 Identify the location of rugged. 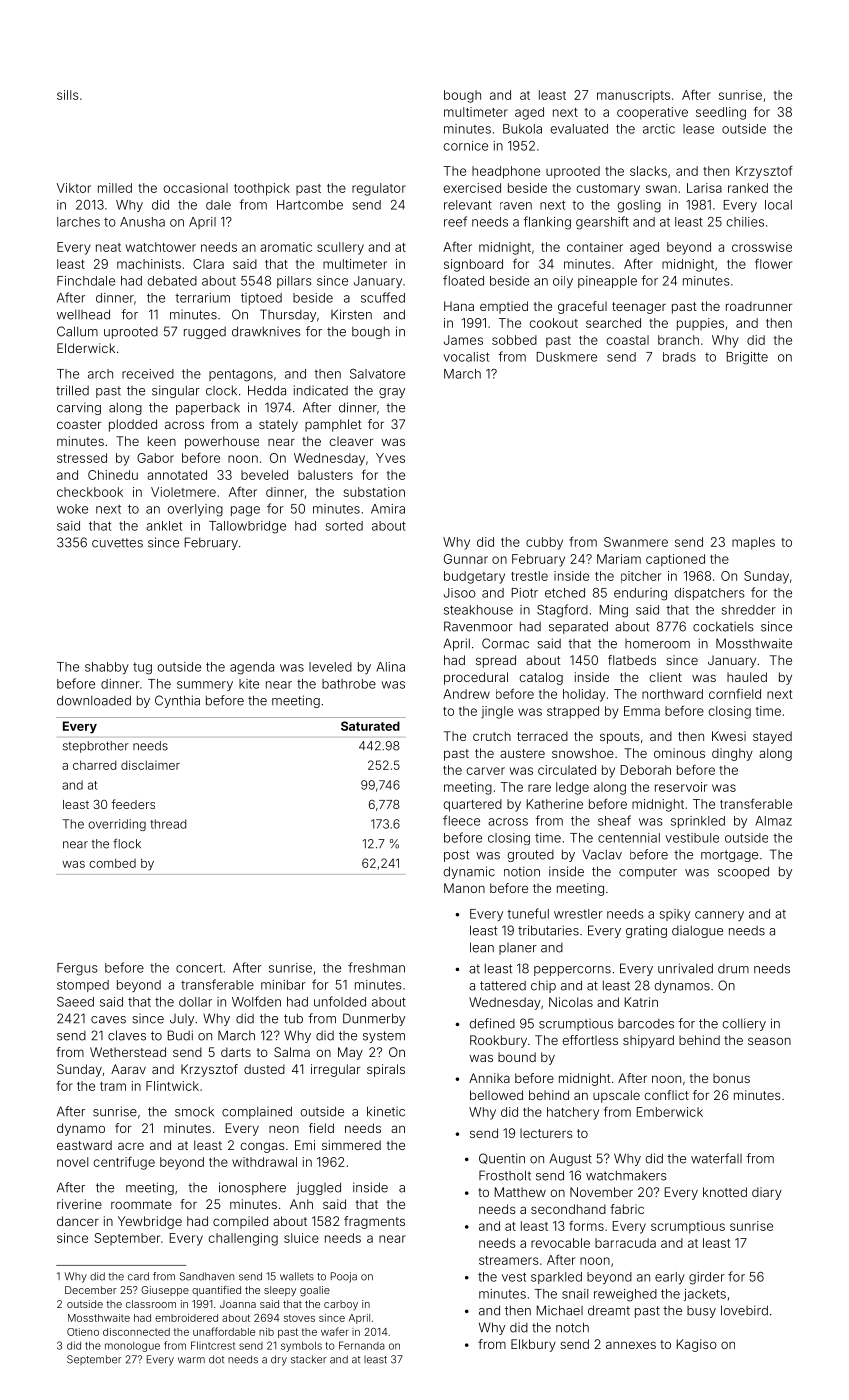
(205, 333).
